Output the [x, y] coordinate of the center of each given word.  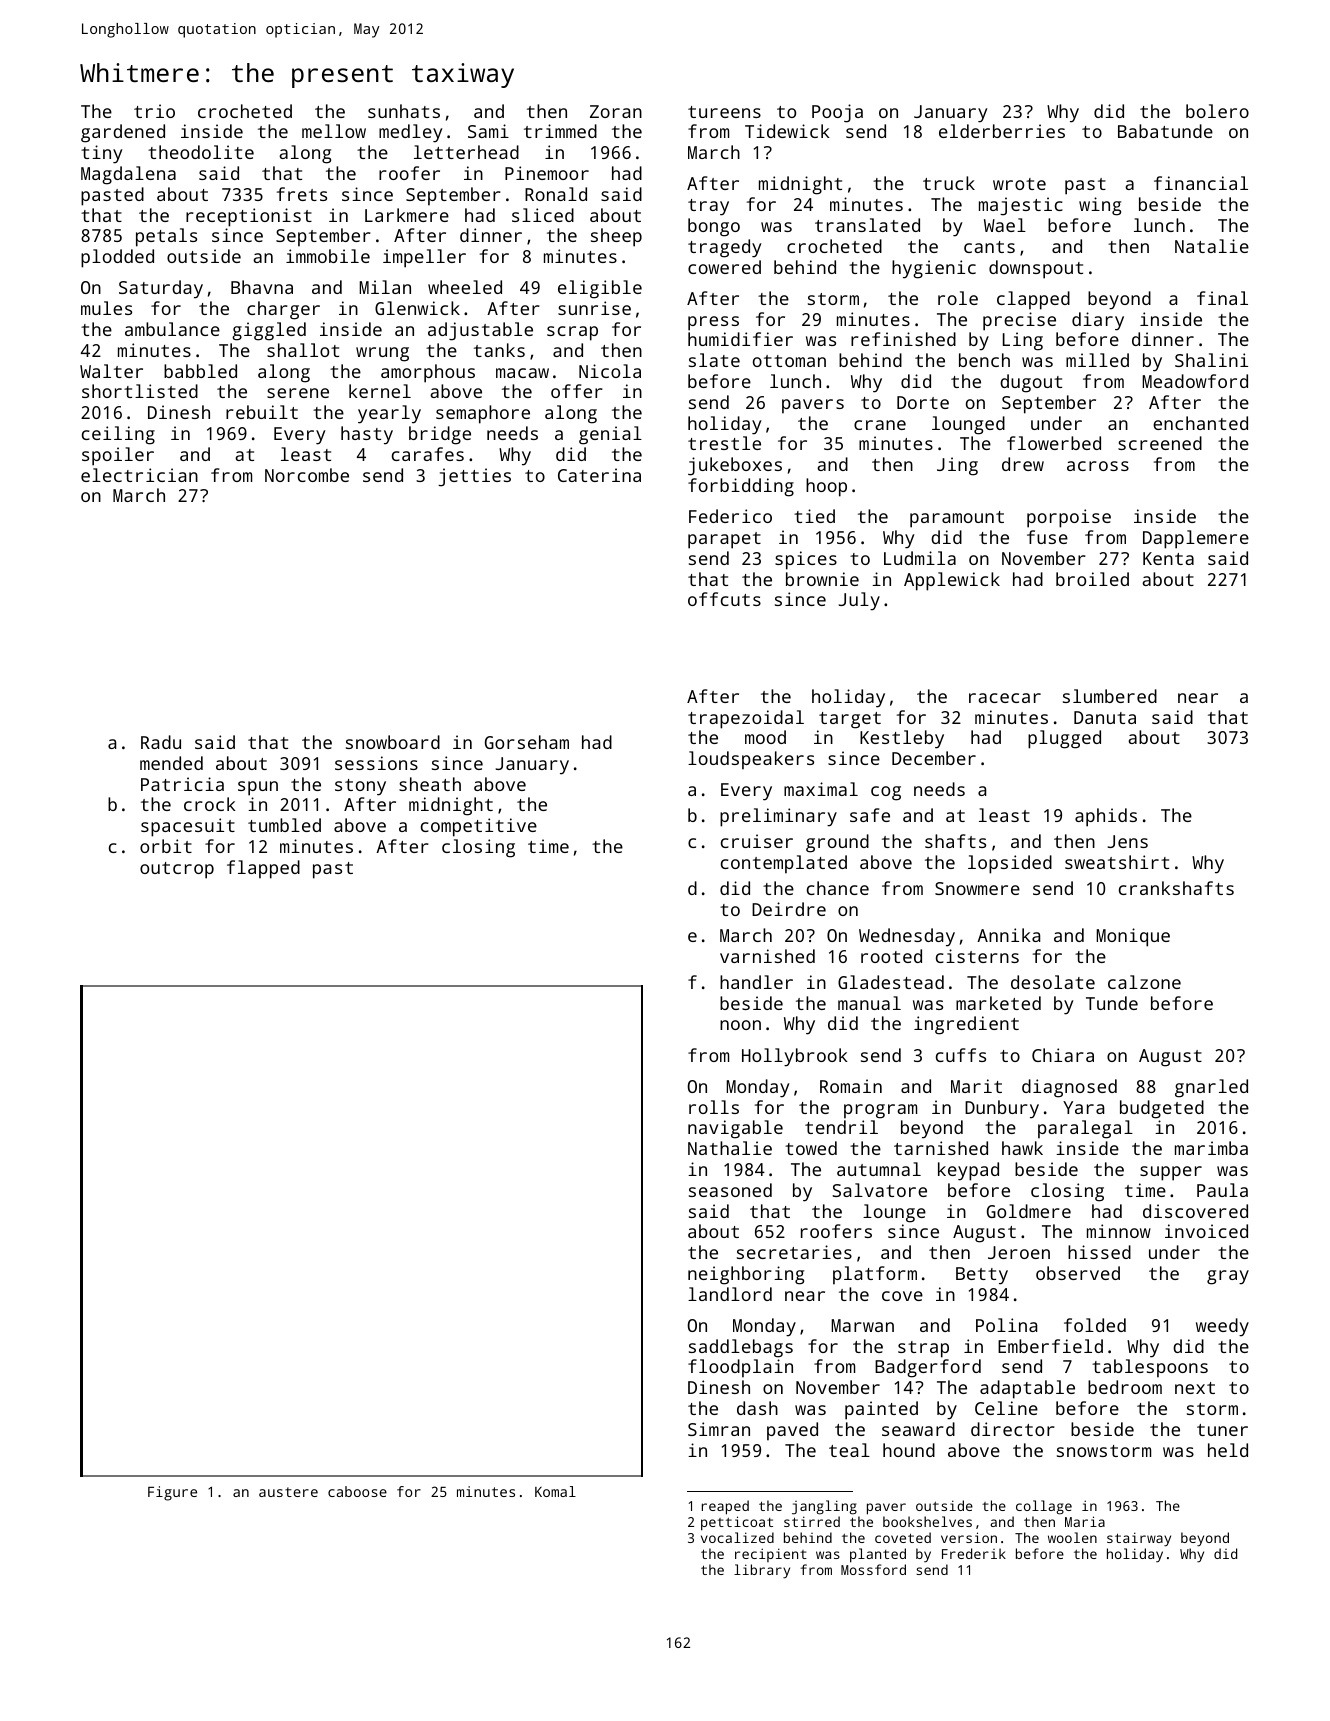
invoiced [1206, 1231]
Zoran [616, 111]
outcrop [177, 870]
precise [1019, 321]
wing [1100, 206]
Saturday [161, 289]
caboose [357, 1491]
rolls [714, 1107]
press [713, 323]
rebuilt [262, 412]
